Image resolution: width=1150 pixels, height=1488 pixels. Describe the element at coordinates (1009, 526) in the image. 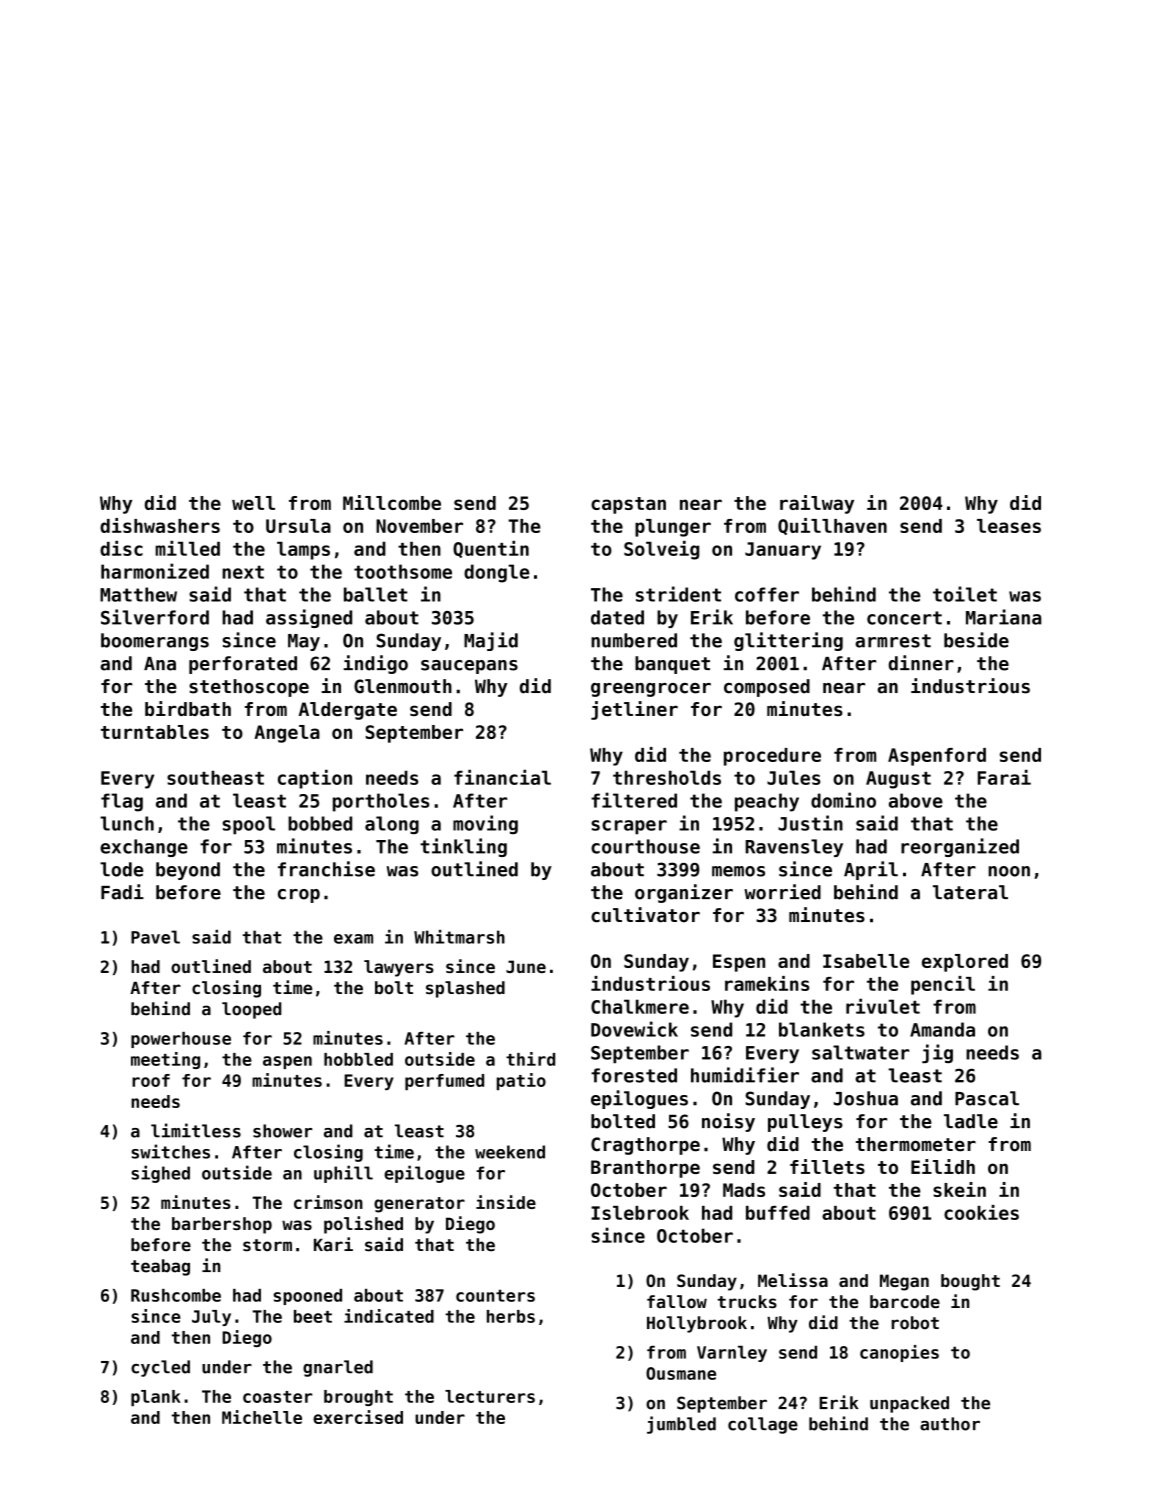

I see `leases` at that location.
